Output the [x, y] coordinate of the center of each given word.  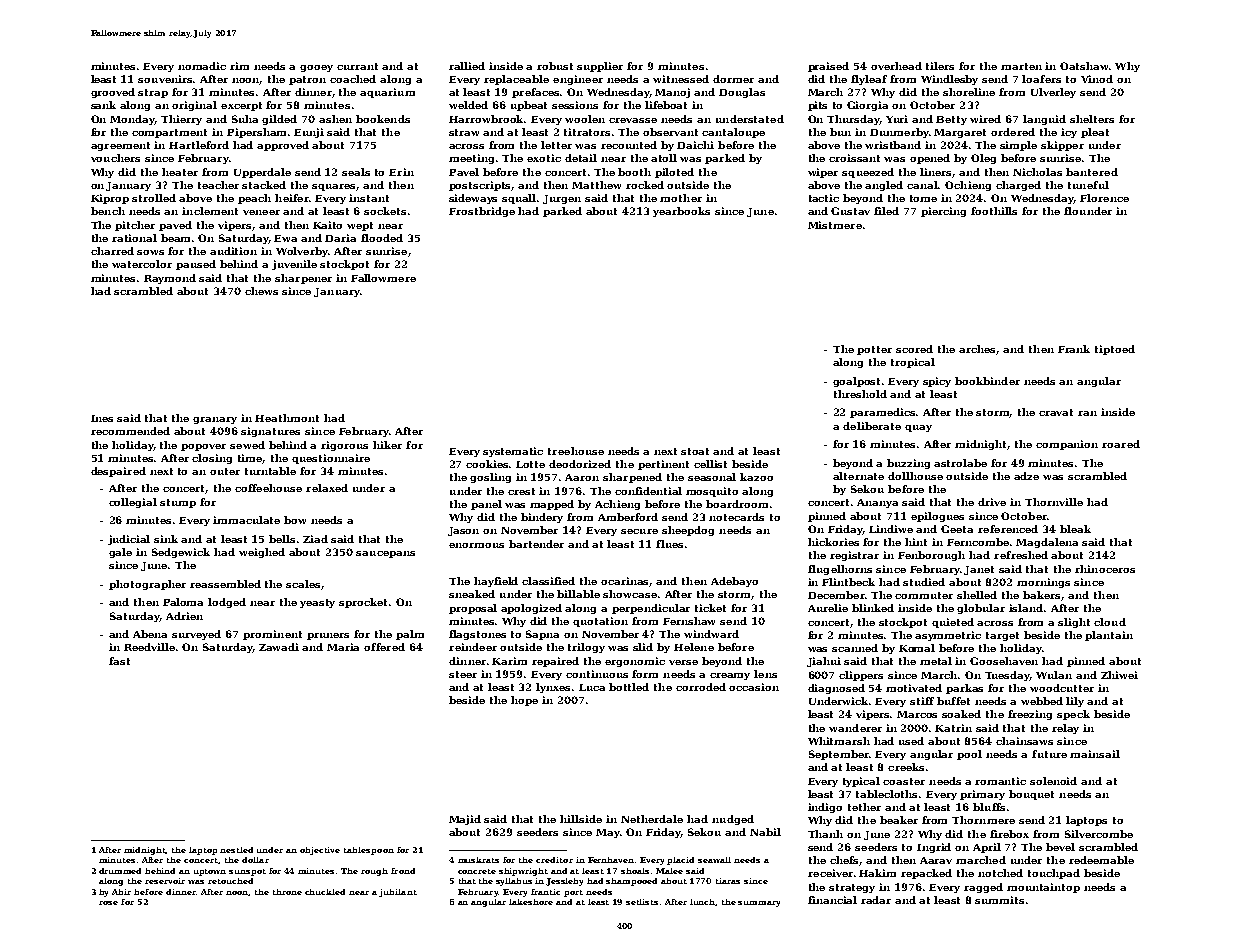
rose [108, 903]
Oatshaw [1084, 66]
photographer [147, 585]
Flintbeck [848, 582]
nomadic [202, 66]
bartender [536, 544]
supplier [600, 67]
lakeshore [531, 902]
